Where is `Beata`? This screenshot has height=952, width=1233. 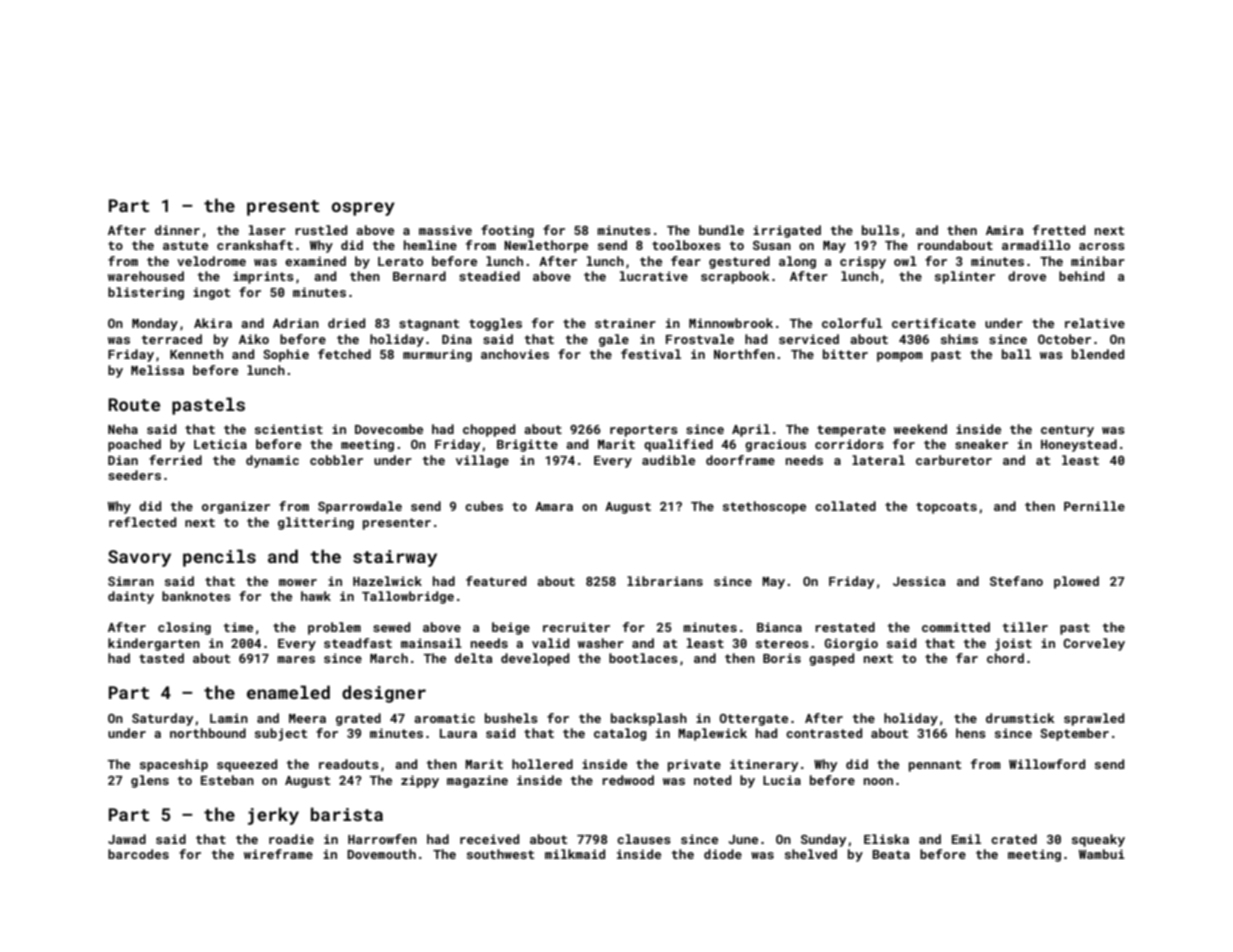 Beata is located at coordinates (891, 854).
